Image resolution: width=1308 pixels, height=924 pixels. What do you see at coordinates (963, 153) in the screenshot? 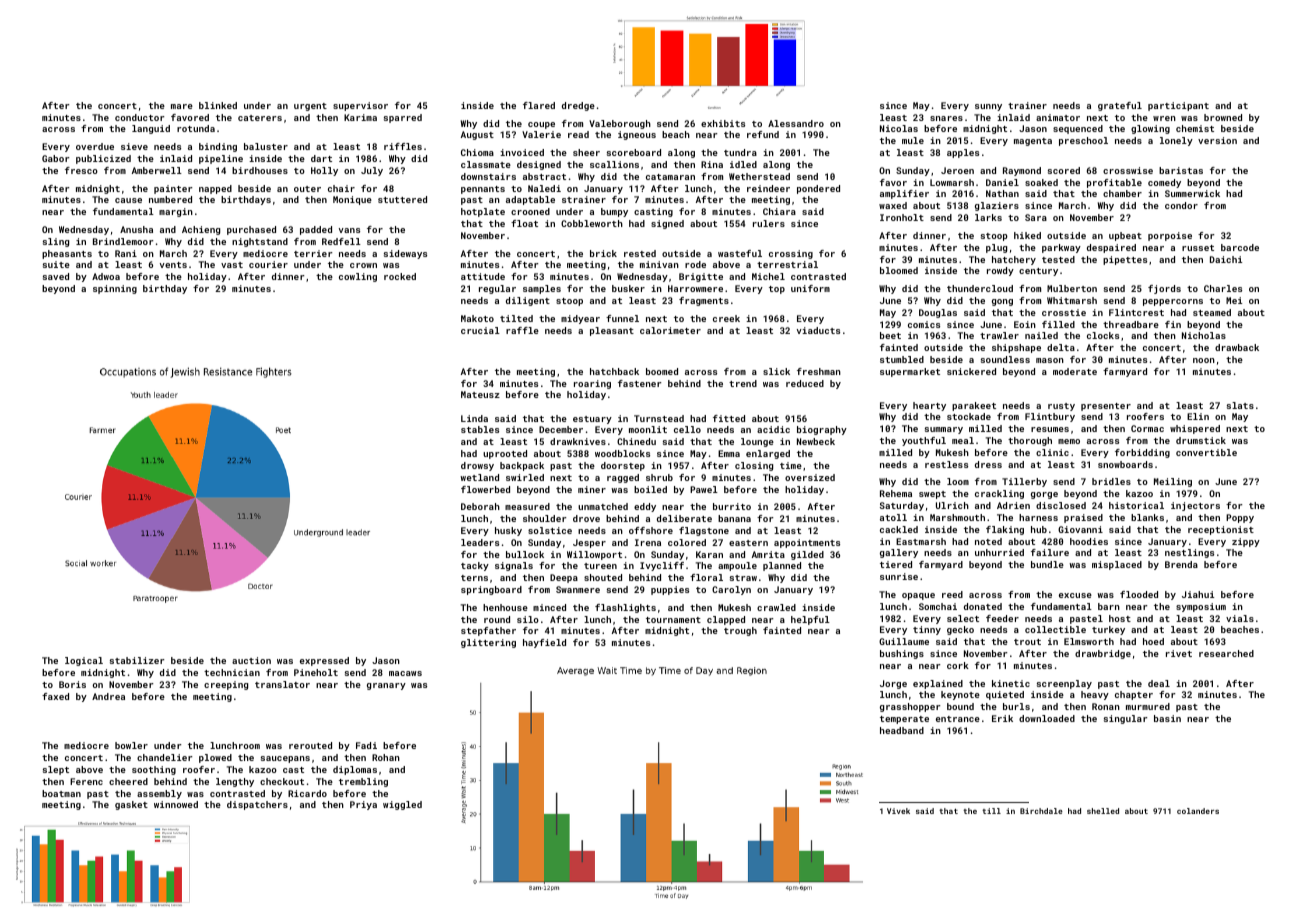
I see `apples` at bounding box center [963, 153].
